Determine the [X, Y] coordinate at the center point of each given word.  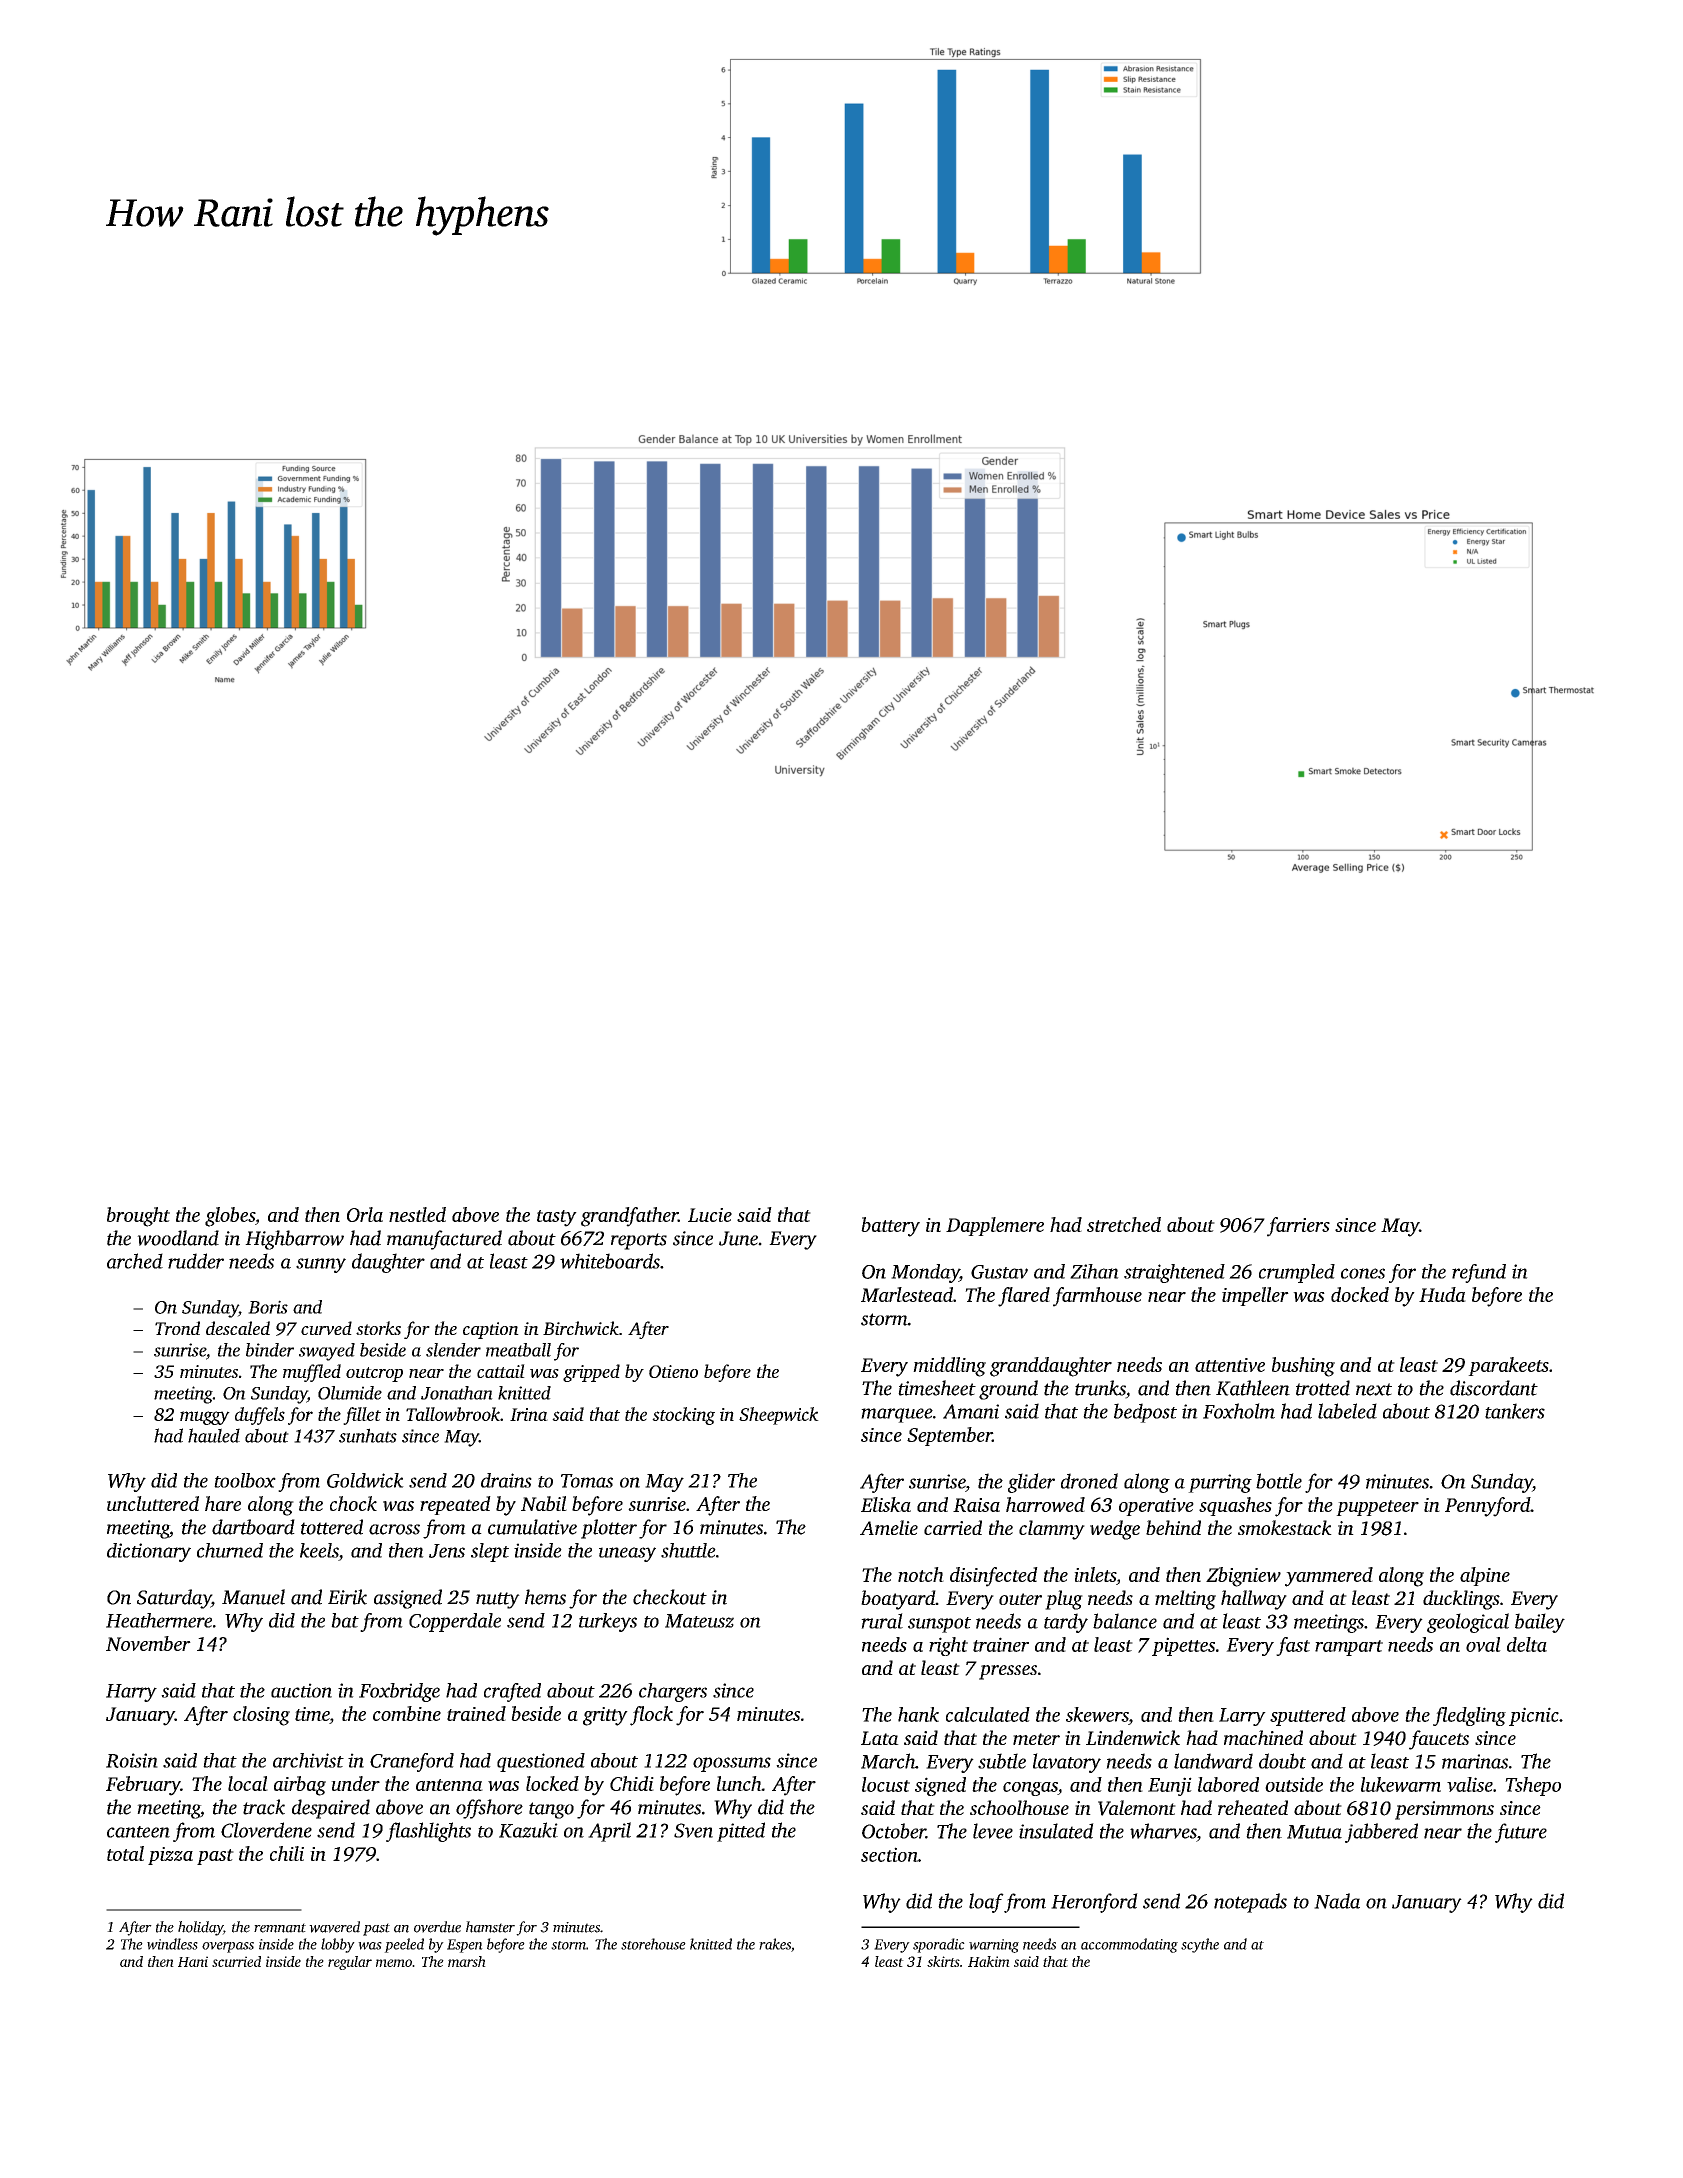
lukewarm [1401, 1784]
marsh [467, 1961]
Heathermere [159, 1620]
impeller [1255, 1296]
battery [890, 1227]
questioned [541, 1762]
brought [138, 1217]
